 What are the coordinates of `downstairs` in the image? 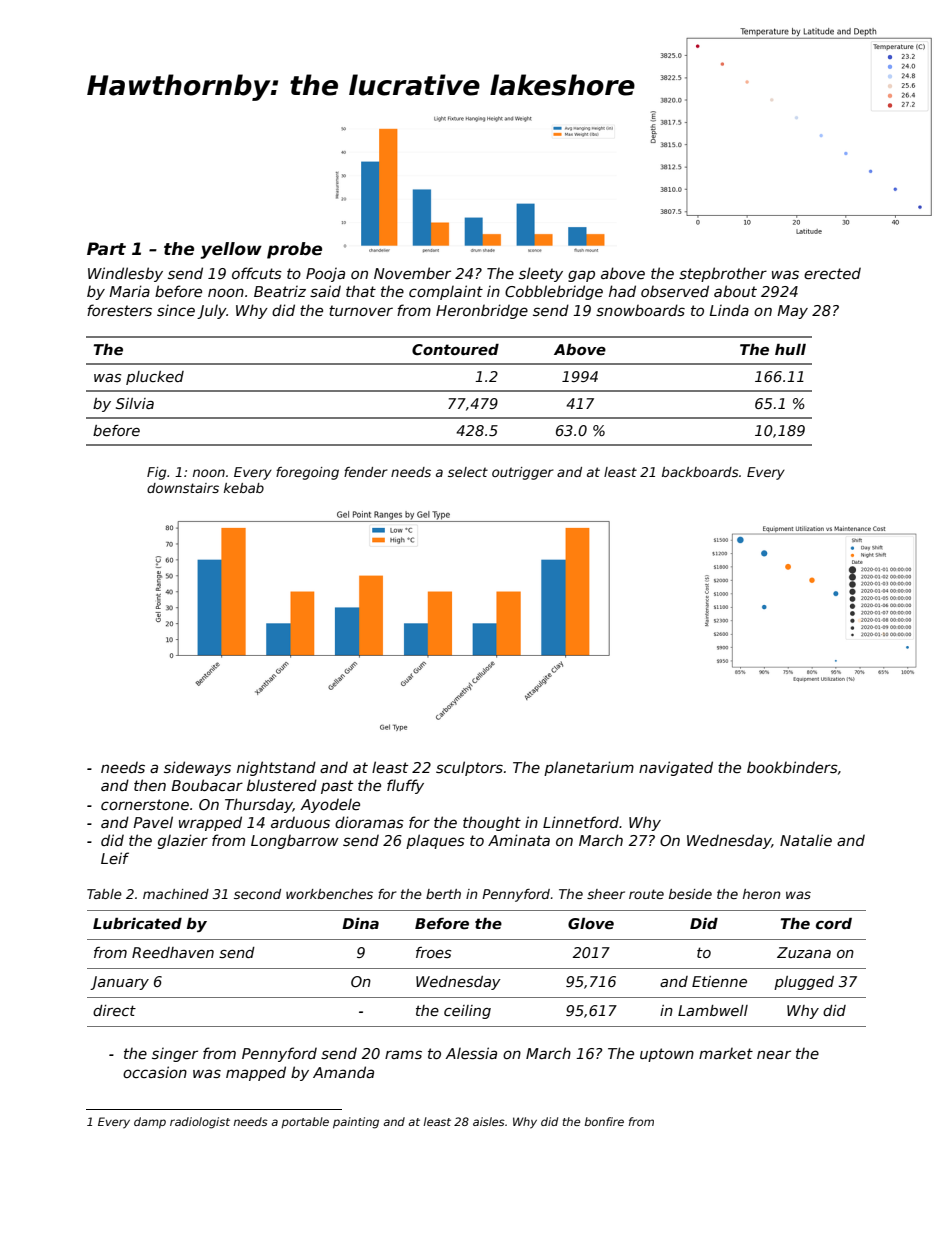 It's located at (183, 488).
